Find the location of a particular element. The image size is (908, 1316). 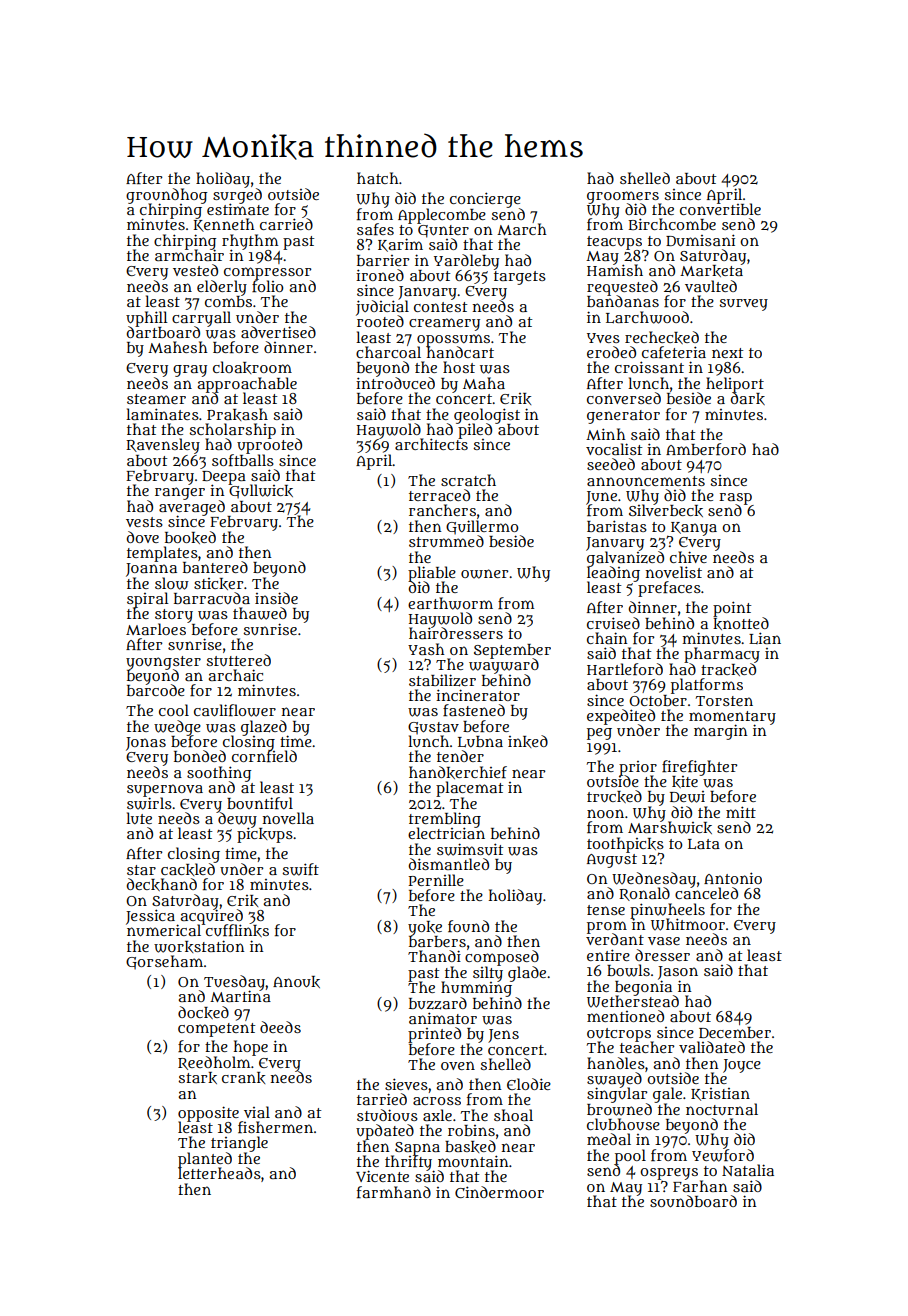

surged is located at coordinates (237, 195).
